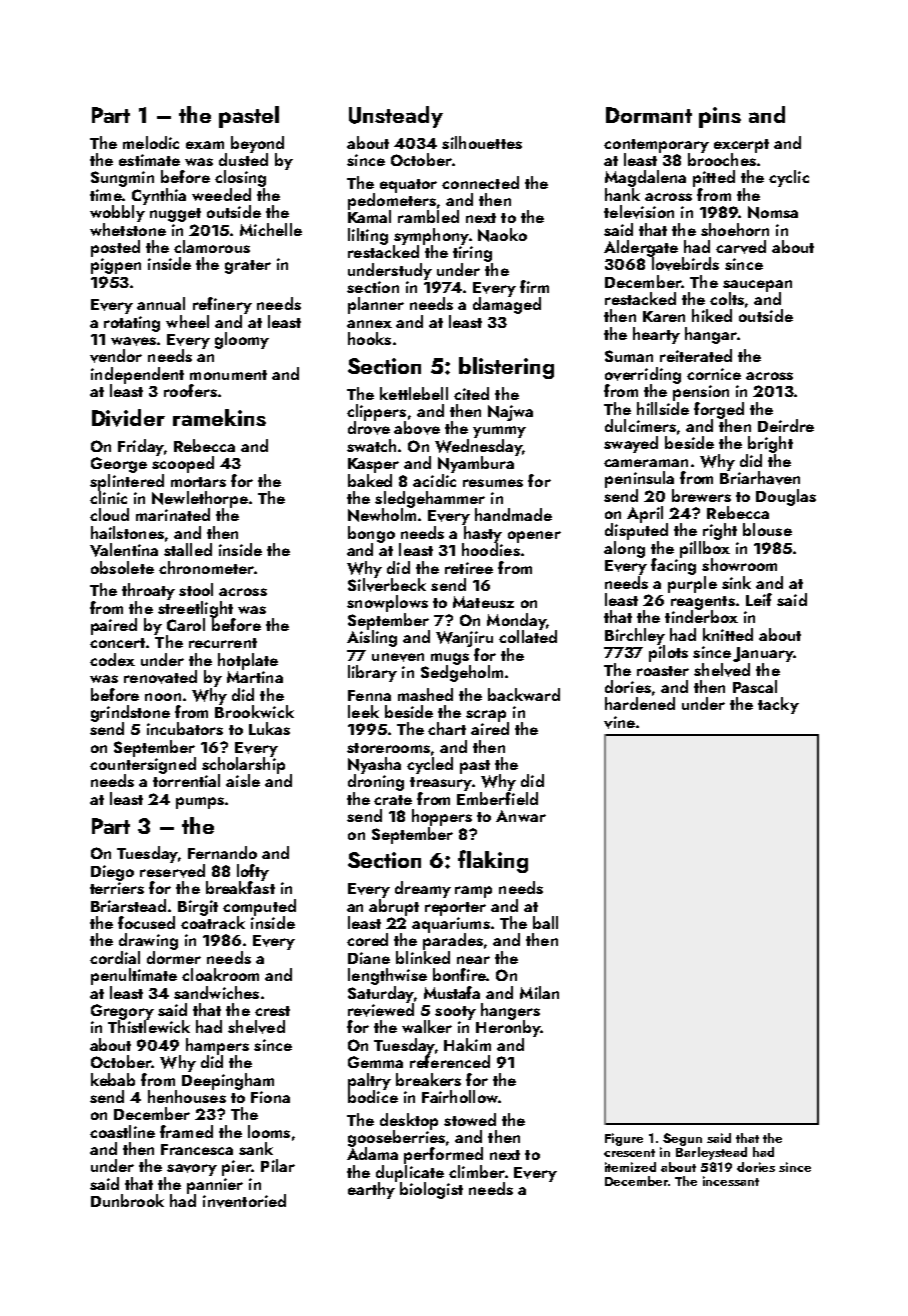 The image size is (908, 1316). What do you see at coordinates (205, 145) in the screenshot?
I see `exam` at bounding box center [205, 145].
